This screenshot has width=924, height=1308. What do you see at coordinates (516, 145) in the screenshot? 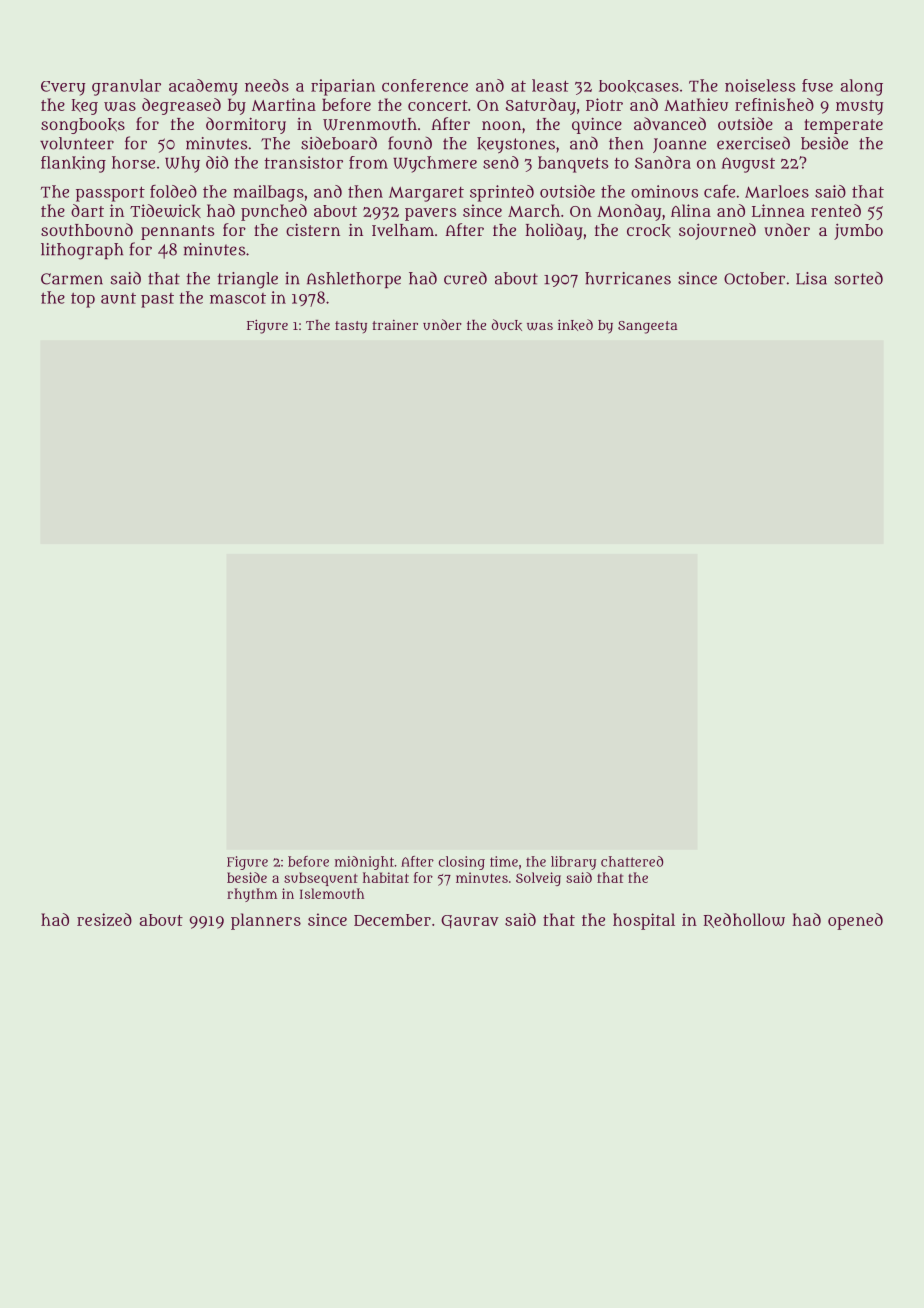
I see `keystones` at bounding box center [516, 145].
